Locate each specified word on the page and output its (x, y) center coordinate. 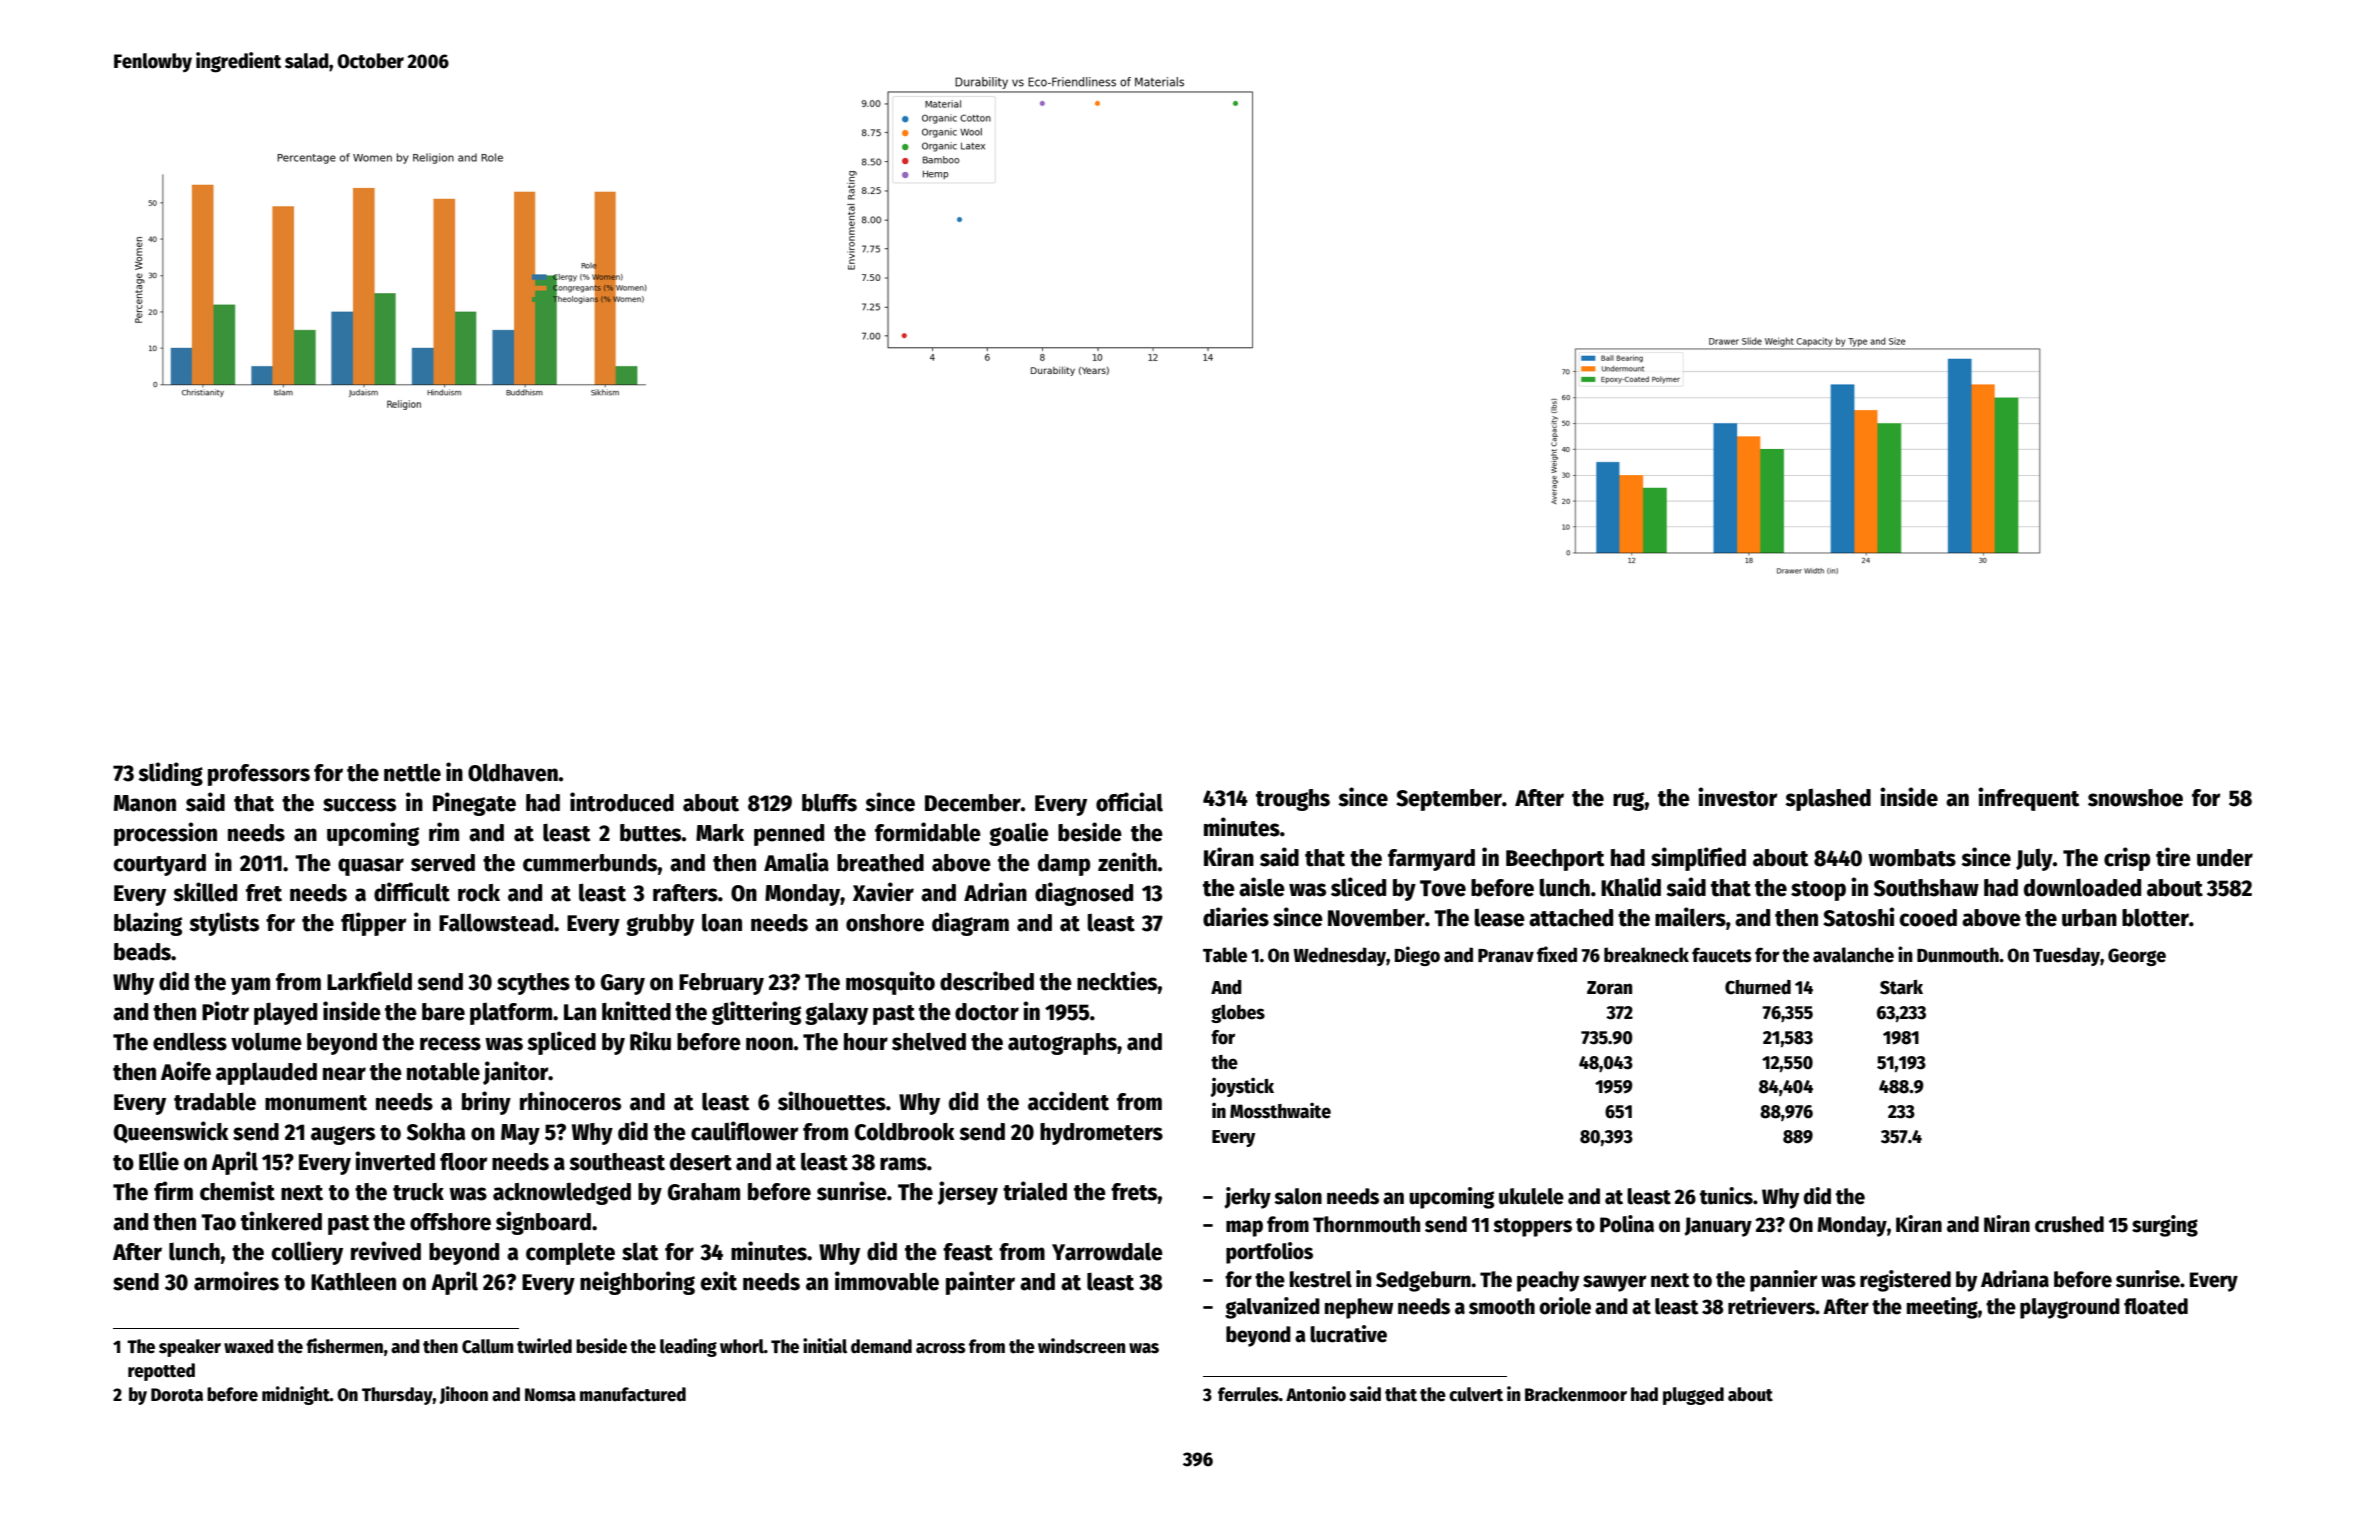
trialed (1035, 1191)
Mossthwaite (1280, 1111)
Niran (2007, 1224)
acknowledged (562, 1194)
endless (190, 1042)
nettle (412, 773)
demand (881, 1346)
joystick (1242, 1087)
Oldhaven (513, 773)
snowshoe (2135, 798)
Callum (487, 1346)
